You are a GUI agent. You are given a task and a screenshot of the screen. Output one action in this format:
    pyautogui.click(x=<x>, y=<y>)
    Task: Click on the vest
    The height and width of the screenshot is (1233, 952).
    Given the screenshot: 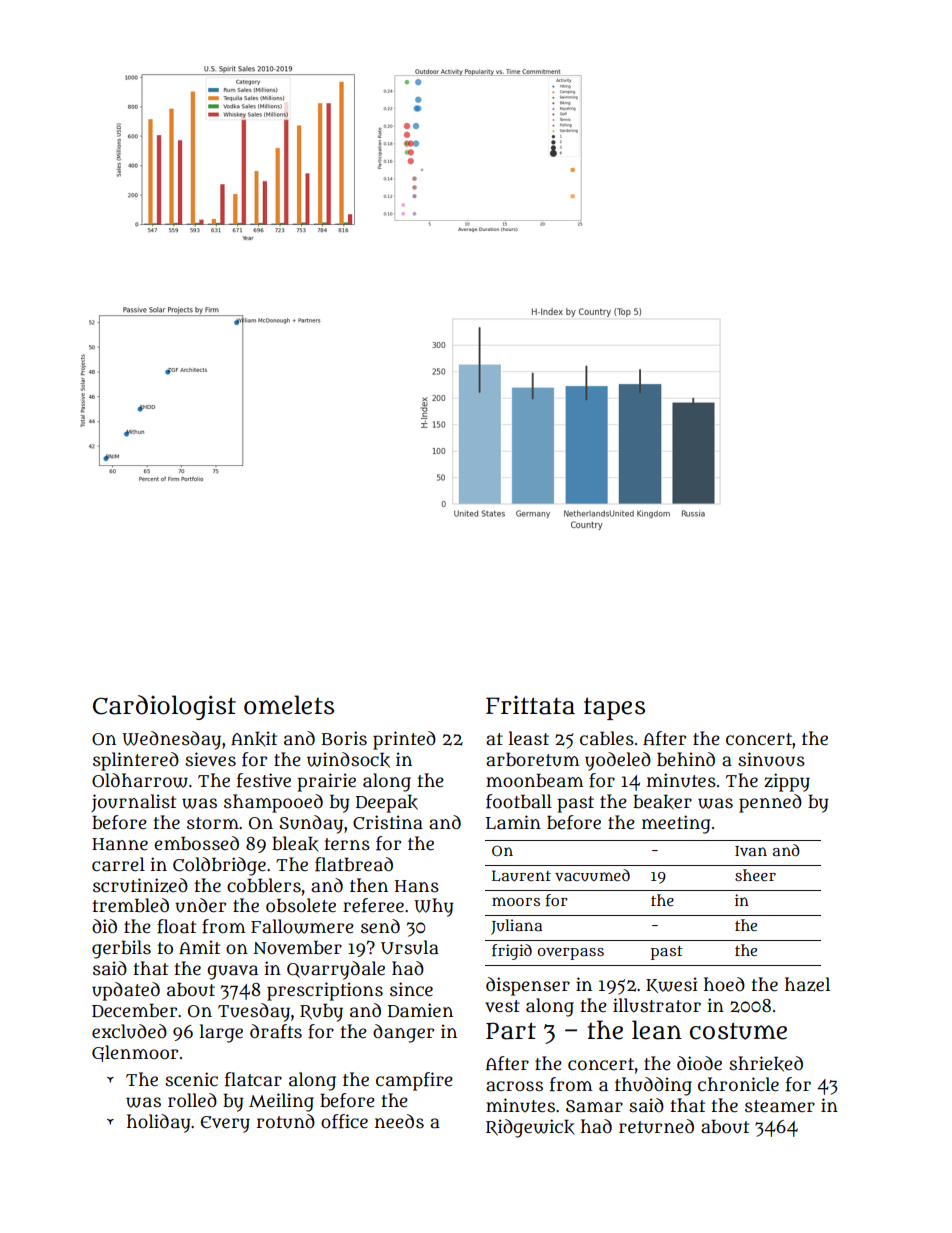 What is the action you would take?
    pyautogui.click(x=502, y=1006)
